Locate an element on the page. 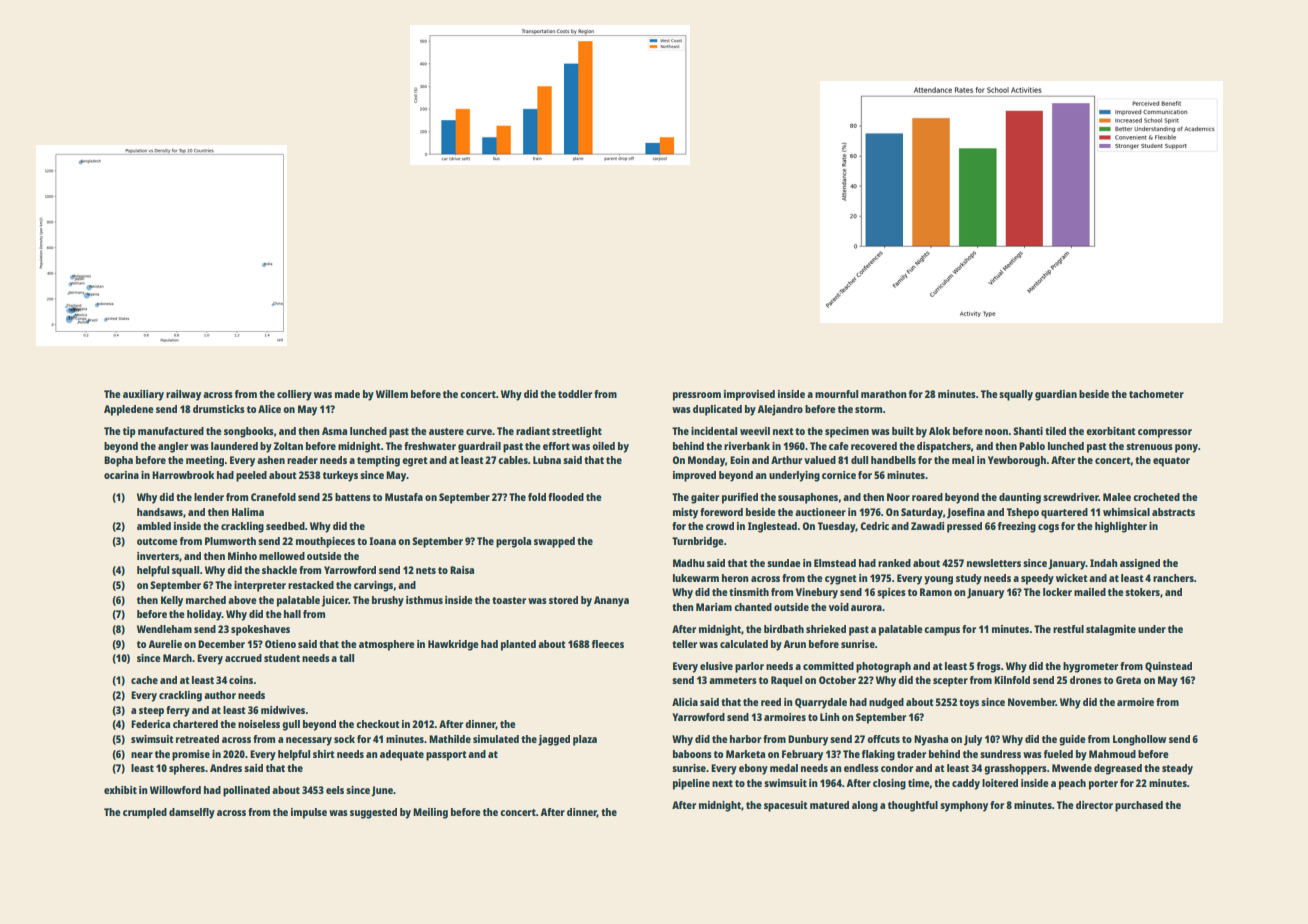  Ioana is located at coordinates (382, 541).
